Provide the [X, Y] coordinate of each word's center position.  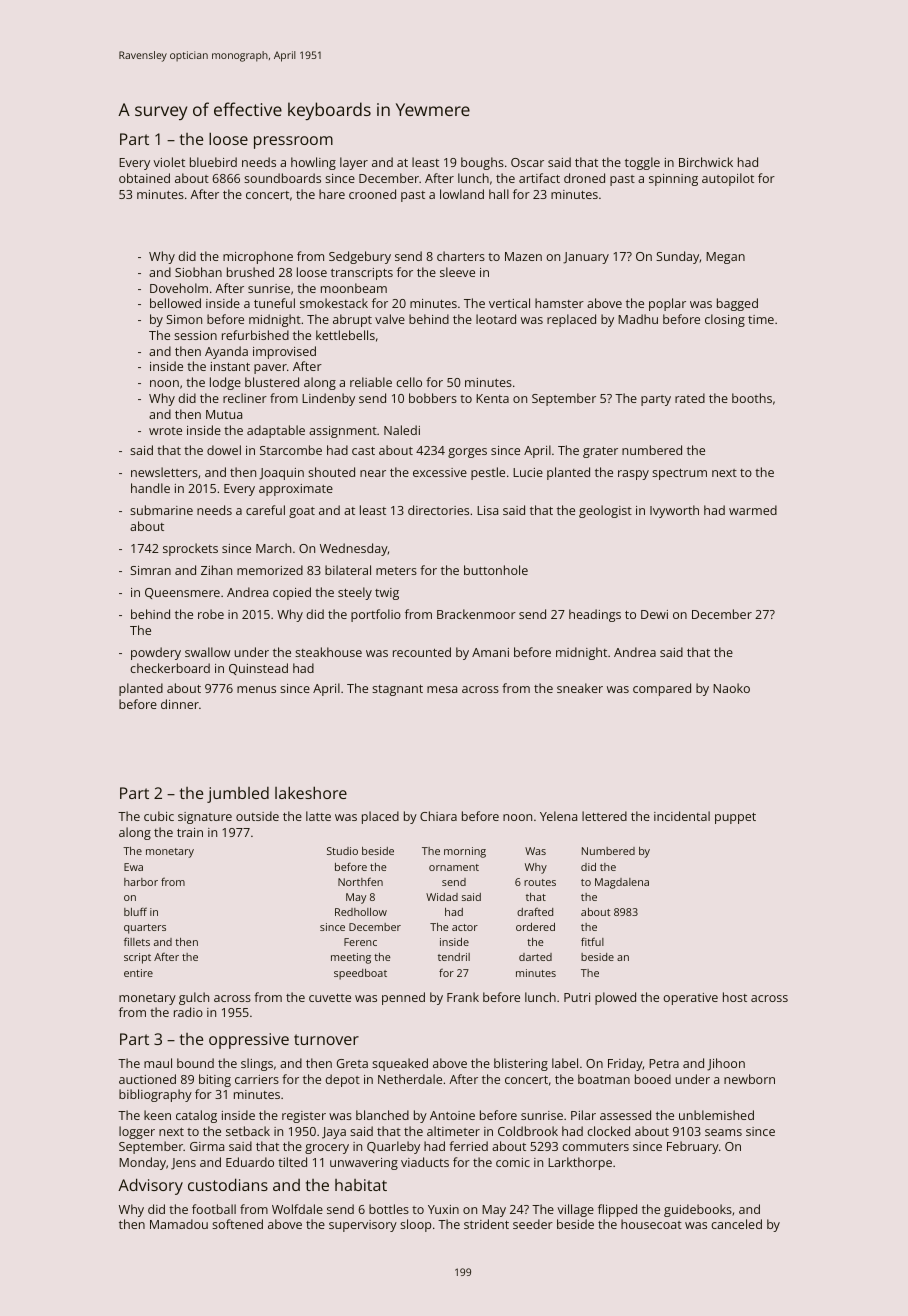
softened [237, 1224]
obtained [144, 178]
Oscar [527, 162]
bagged [737, 304]
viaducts [425, 1162]
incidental [682, 816]
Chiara [438, 816]
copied [292, 593]
